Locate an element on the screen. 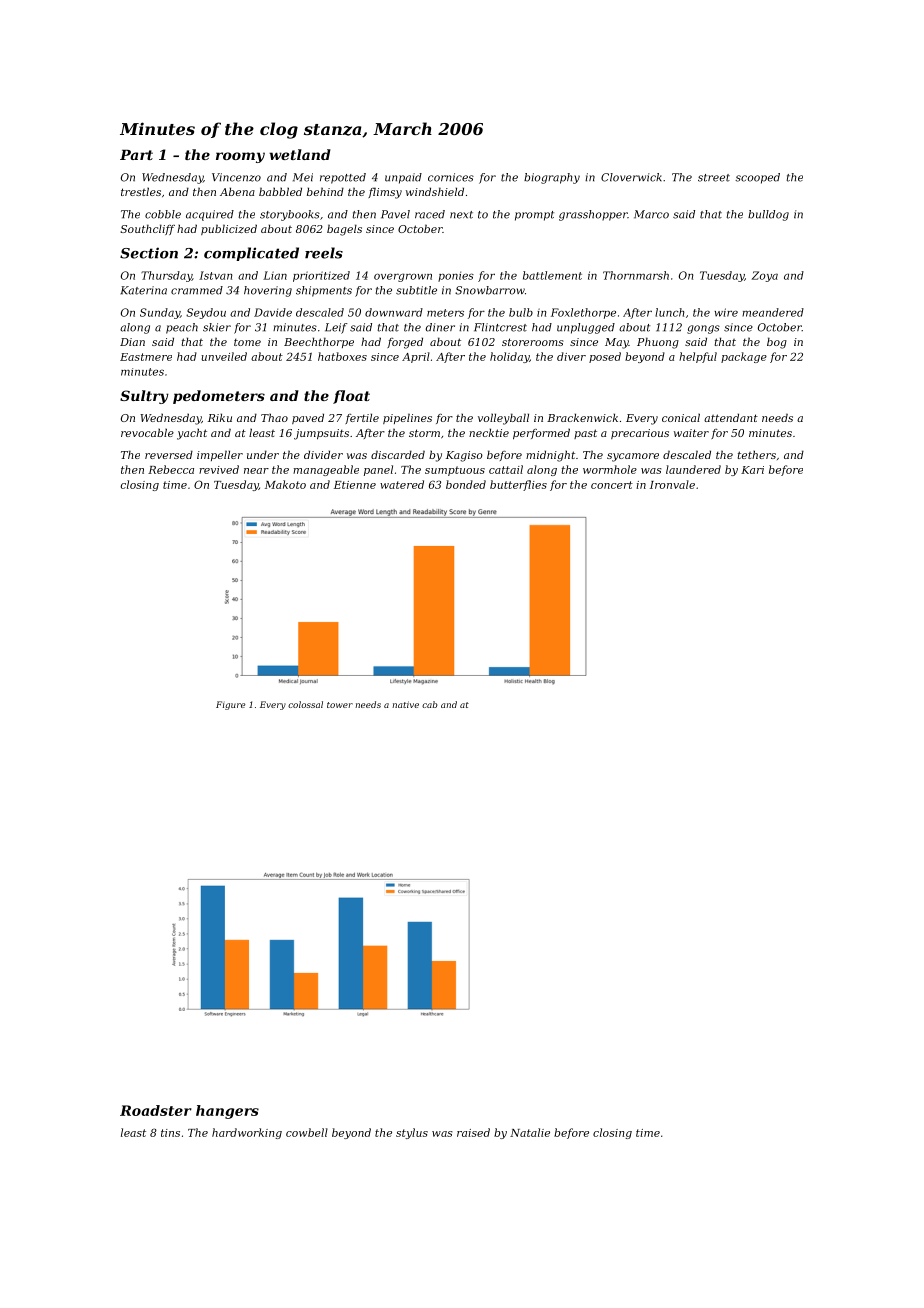 The image size is (924, 1308). hangers is located at coordinates (227, 1112).
